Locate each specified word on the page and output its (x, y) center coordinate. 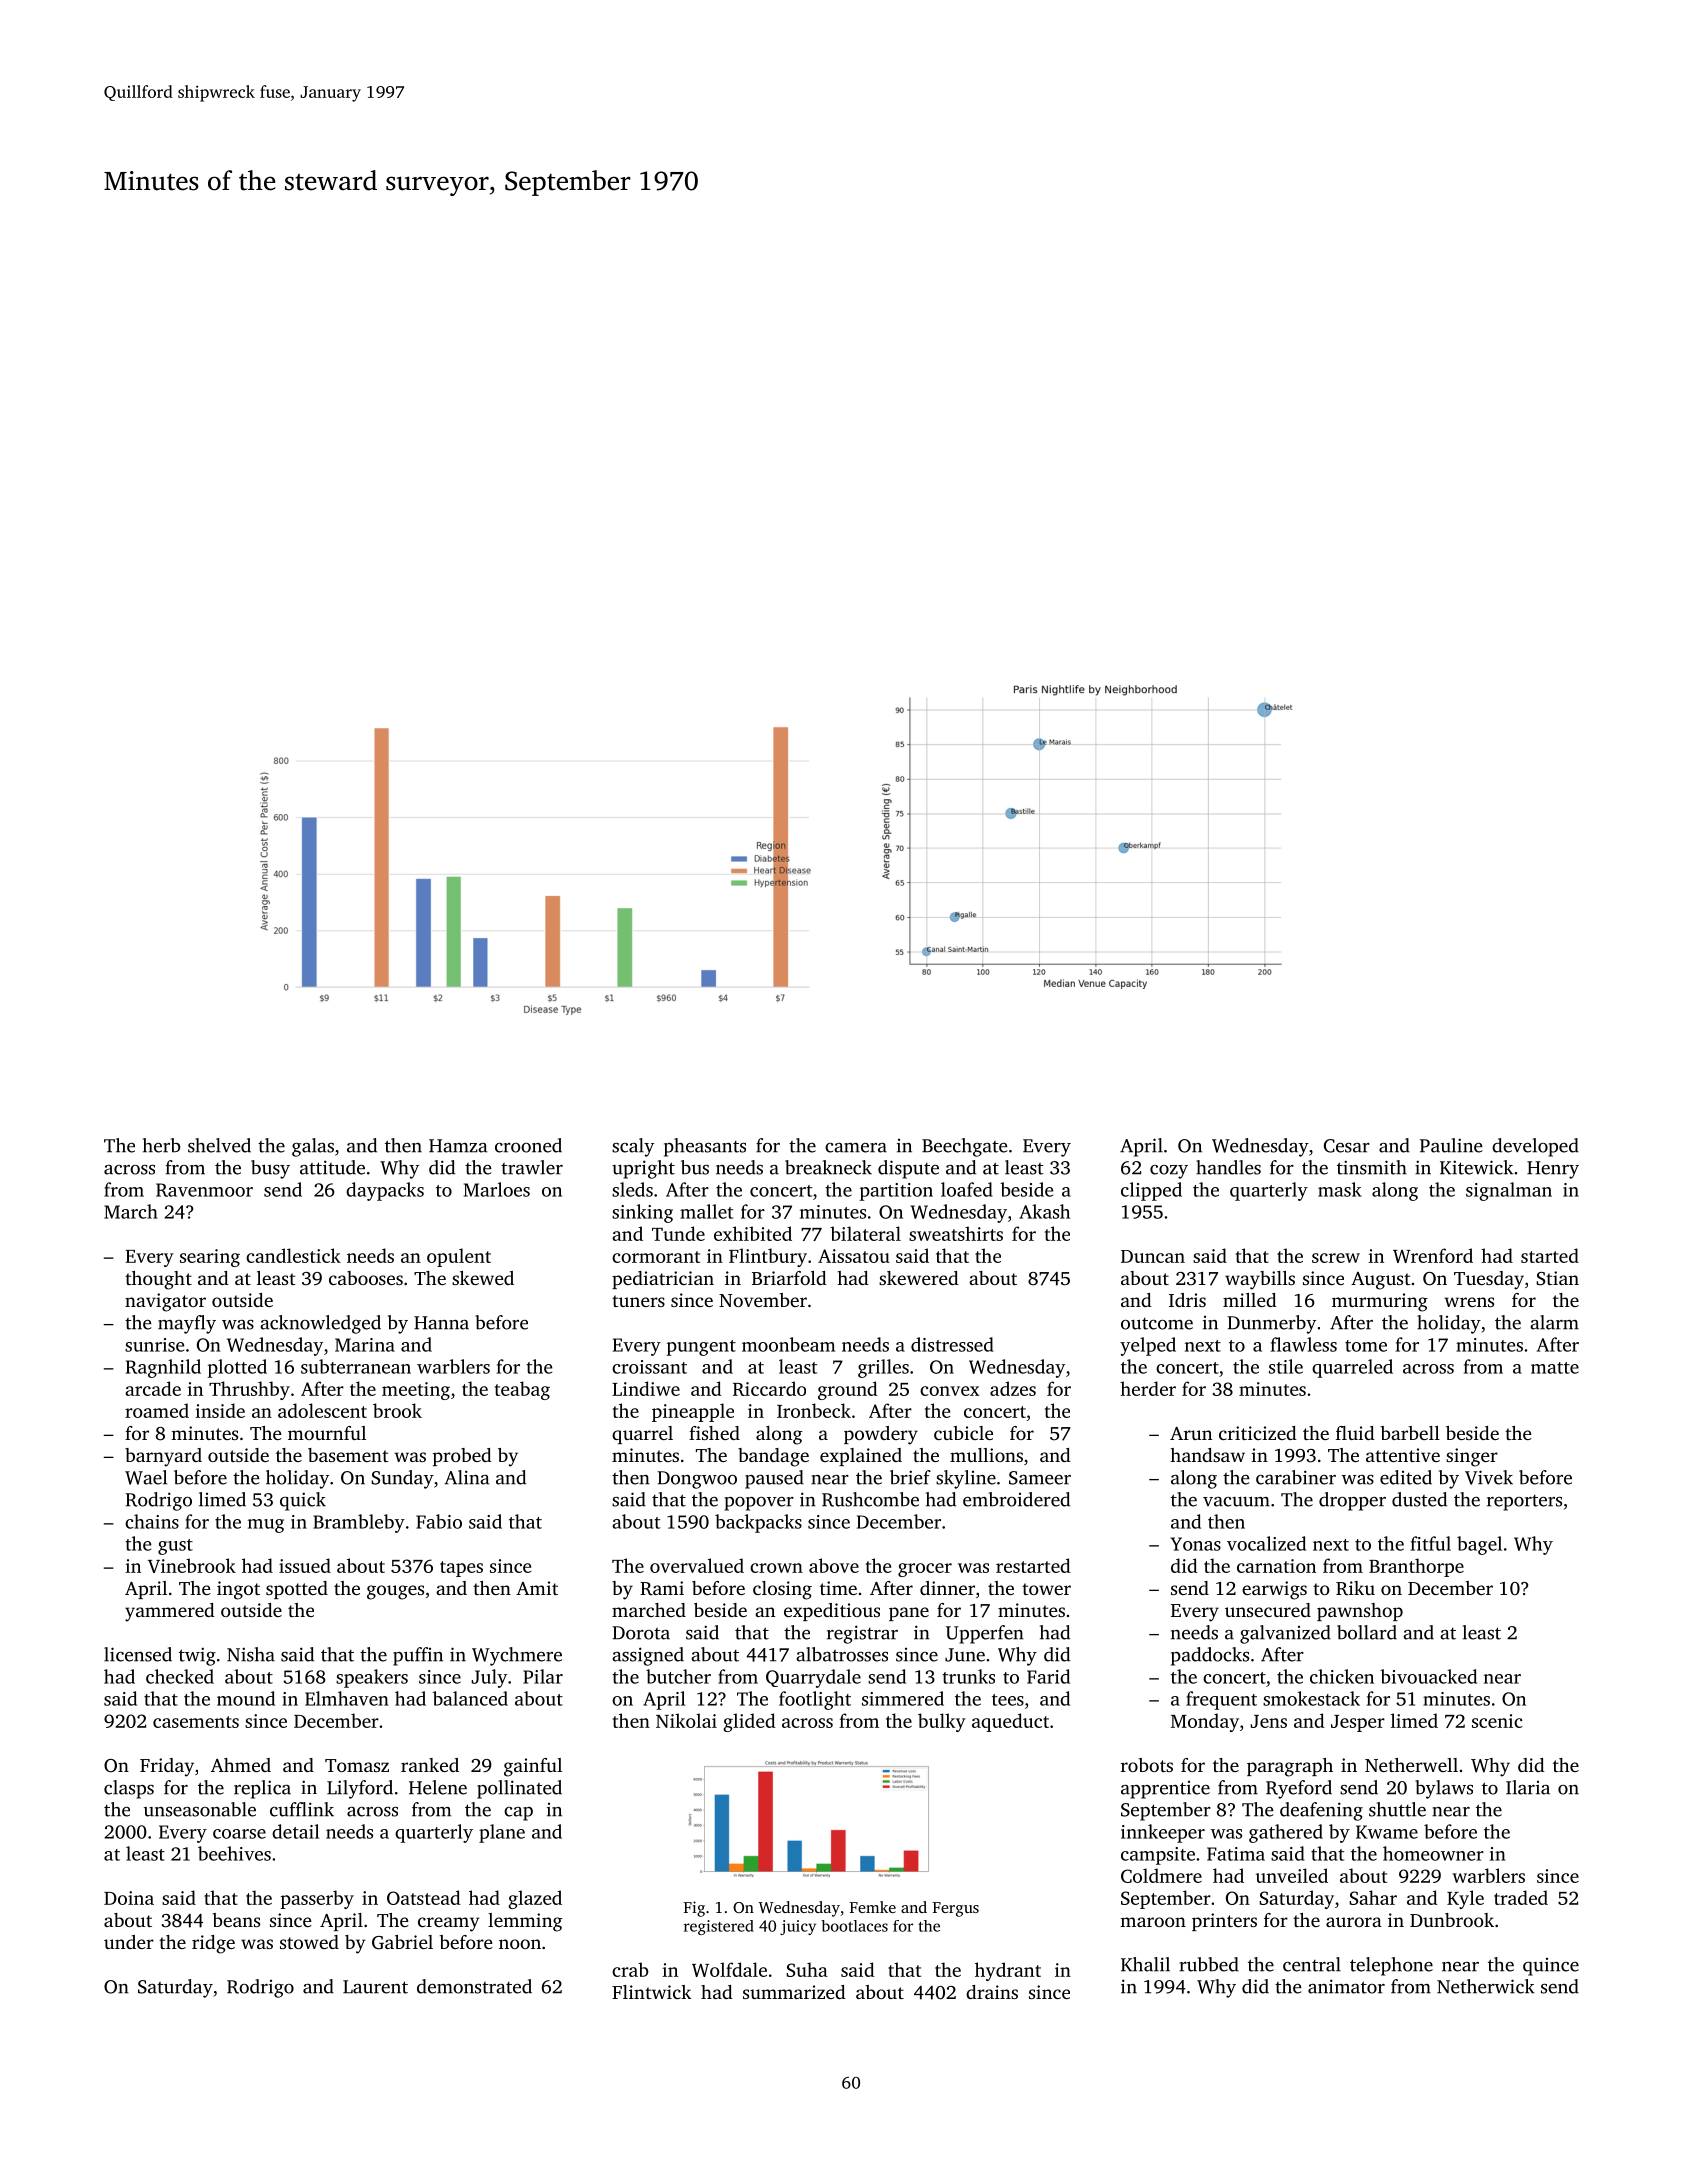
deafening (1321, 1811)
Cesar (1347, 1146)
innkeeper (1163, 1833)
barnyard (163, 1457)
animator (1346, 1986)
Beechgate (964, 1147)
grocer (925, 1570)
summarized (794, 1992)
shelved (219, 1145)
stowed (309, 1942)
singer (1472, 1457)
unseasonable (200, 1809)
